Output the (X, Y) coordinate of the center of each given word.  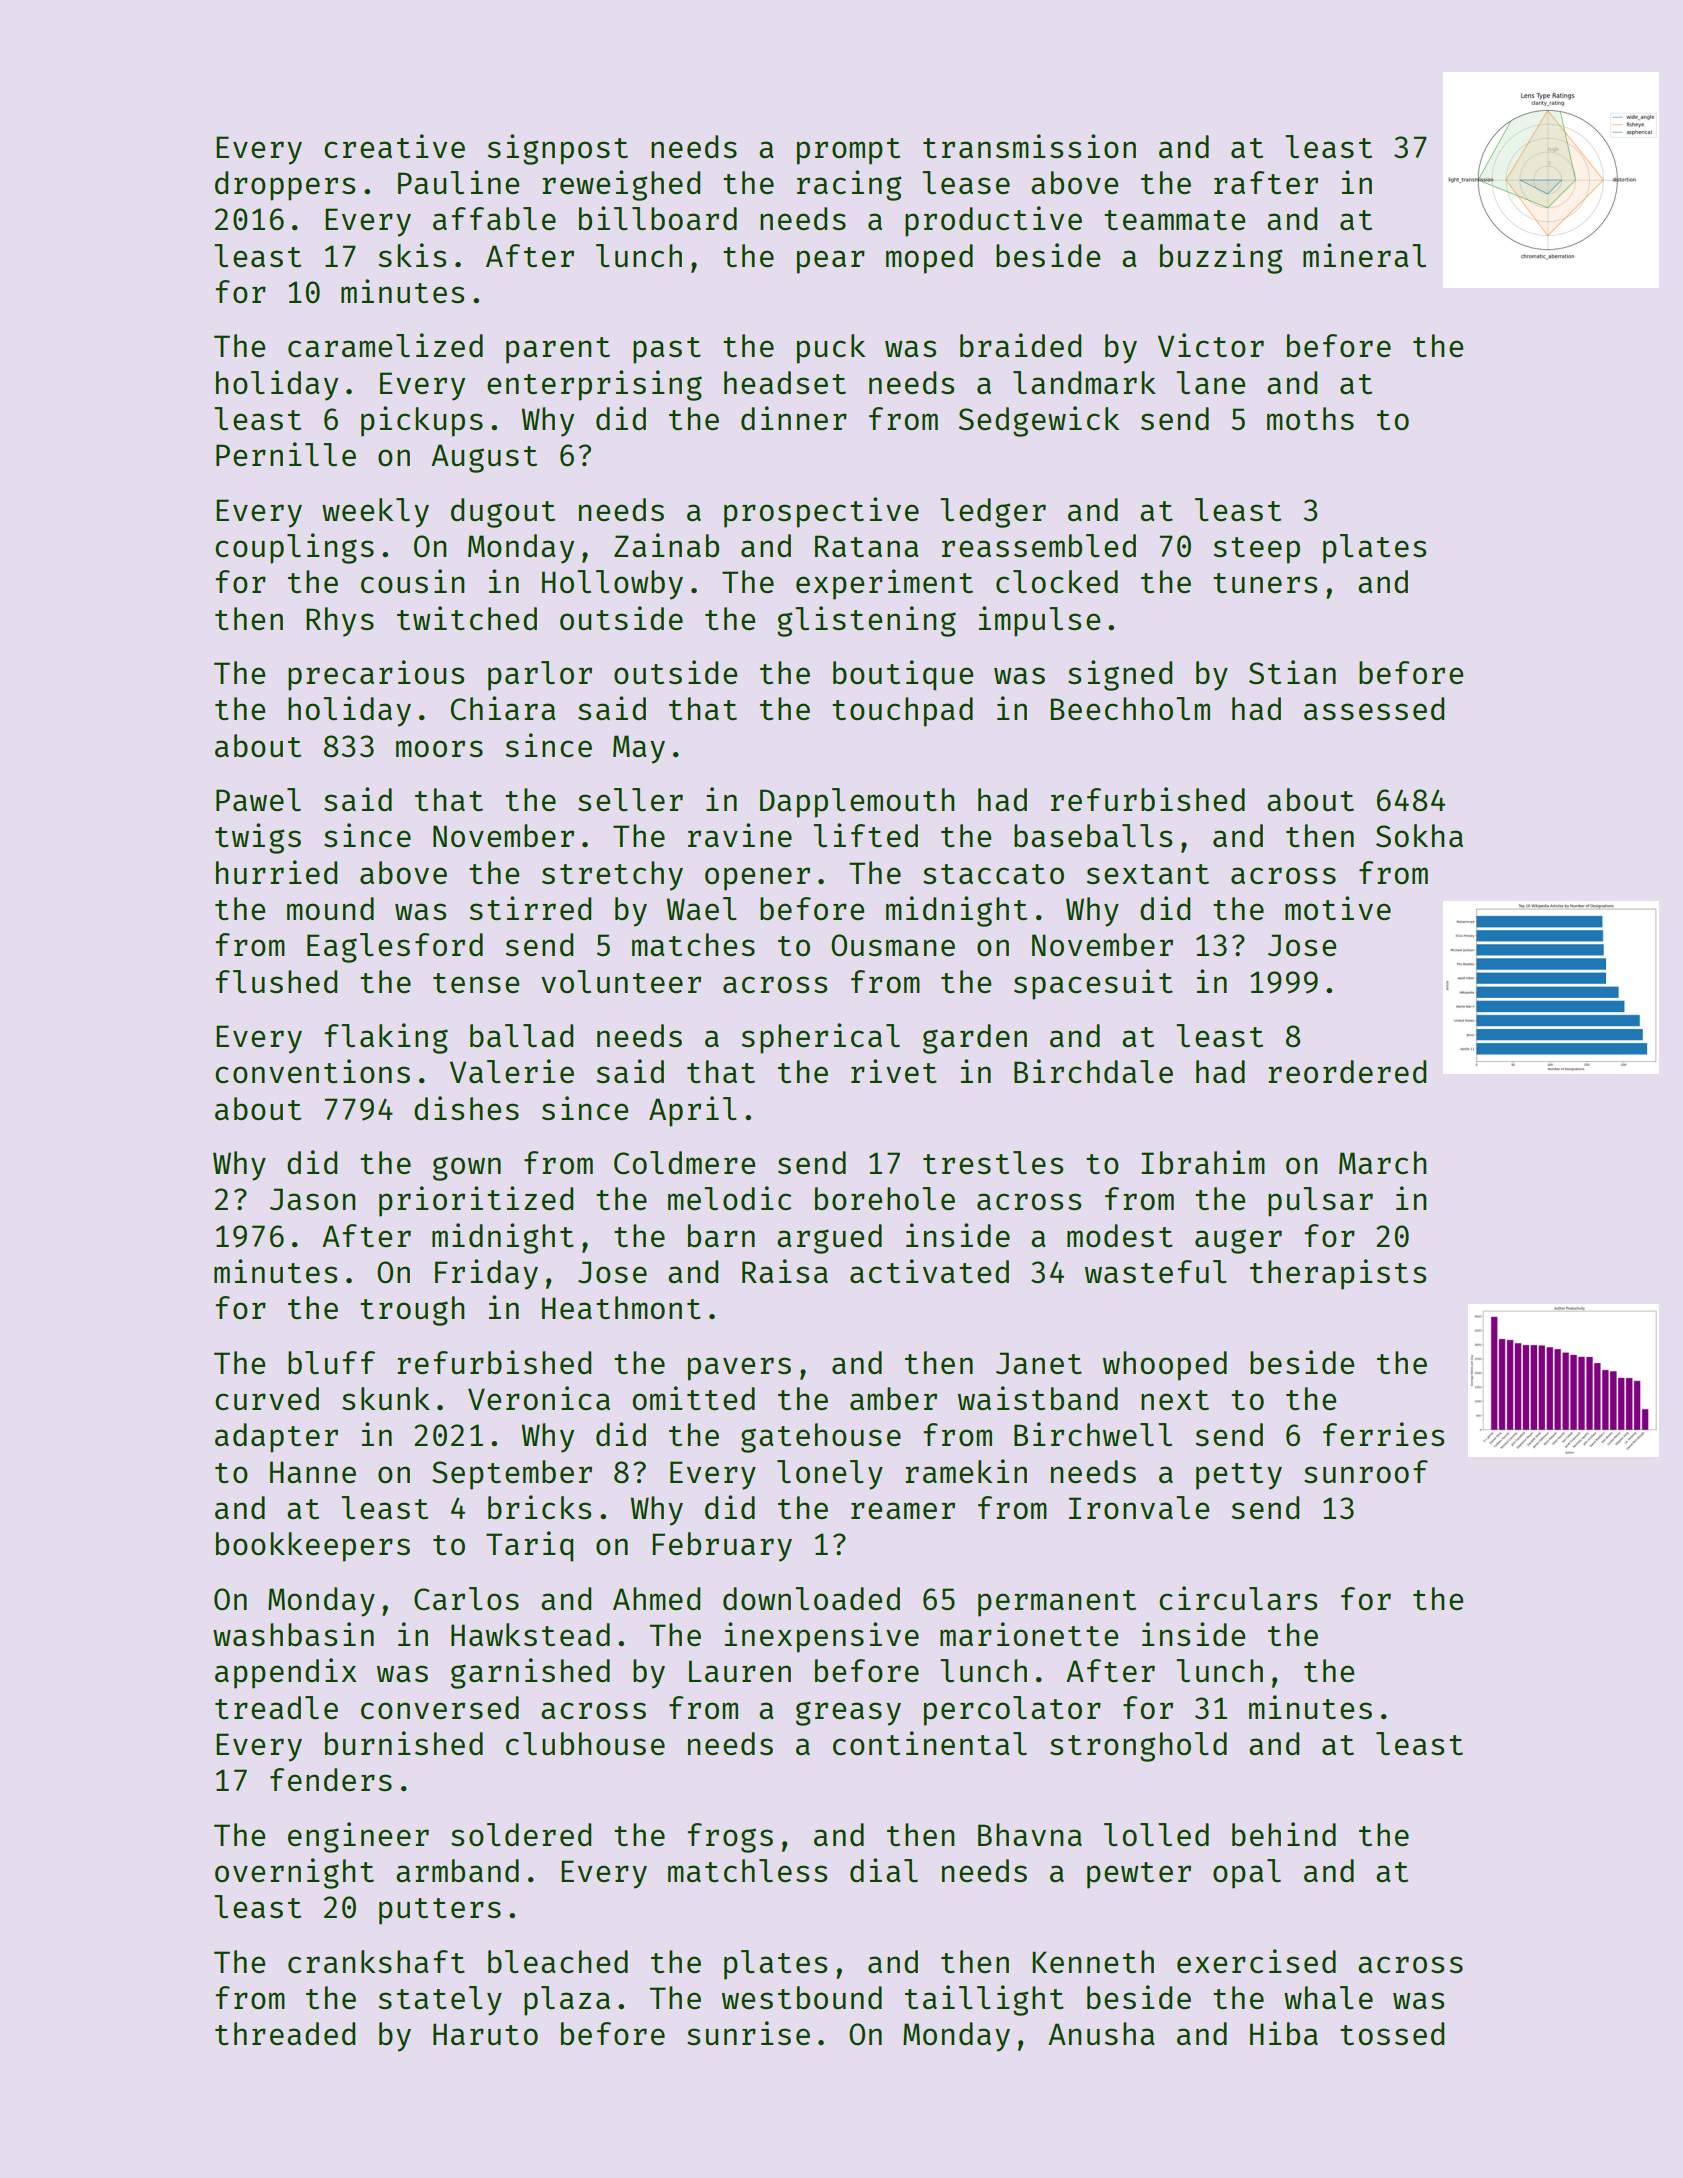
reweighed (621, 185)
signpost (558, 149)
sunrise (748, 2033)
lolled (1156, 1835)
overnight (294, 1873)
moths (1310, 418)
